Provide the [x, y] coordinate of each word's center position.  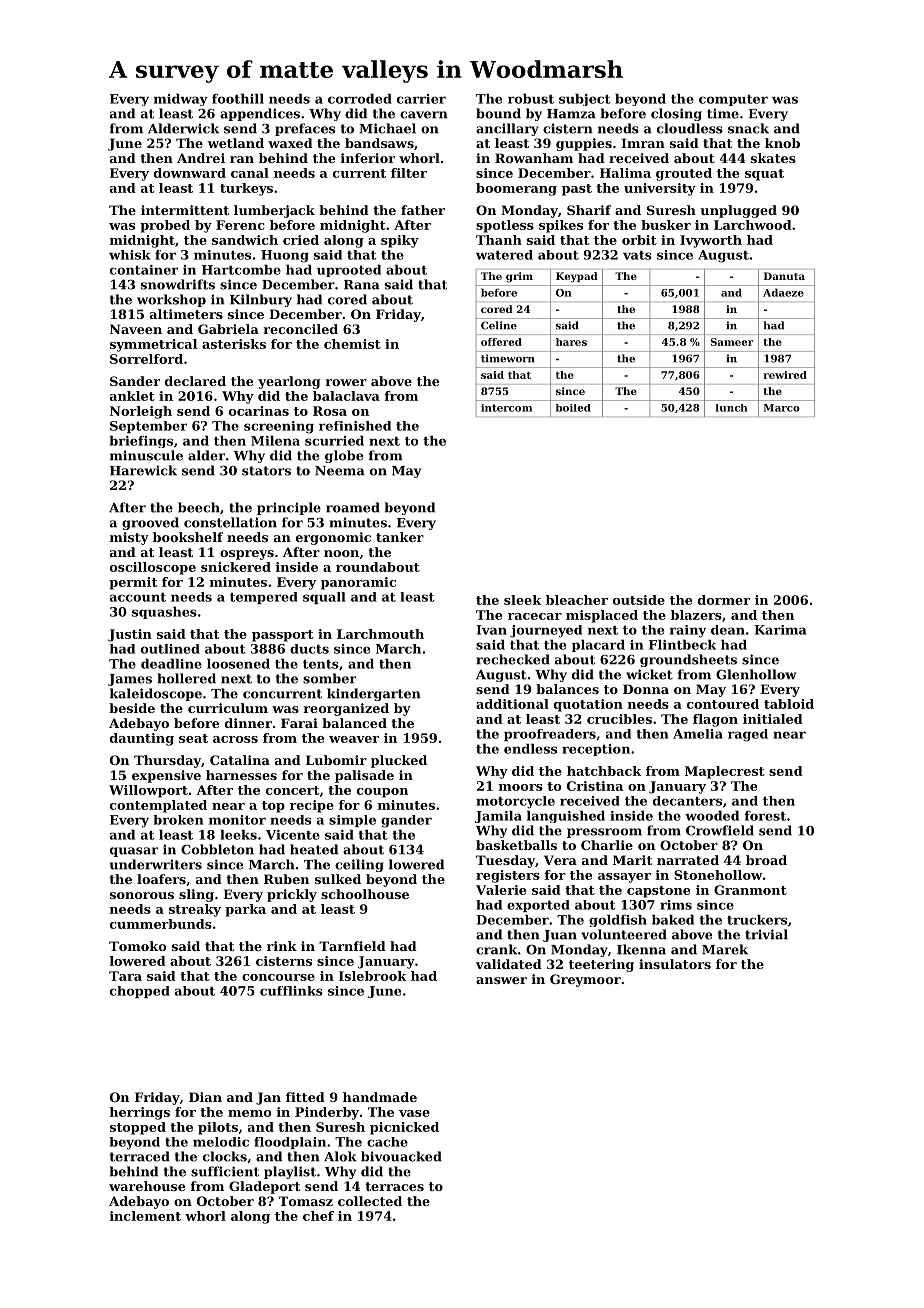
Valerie [501, 890]
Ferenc [240, 225]
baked [673, 920]
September [148, 427]
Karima [780, 630]
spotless [505, 226]
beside [132, 708]
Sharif [589, 210]
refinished [355, 426]
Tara [125, 976]
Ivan [491, 630]
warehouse [147, 1186]
